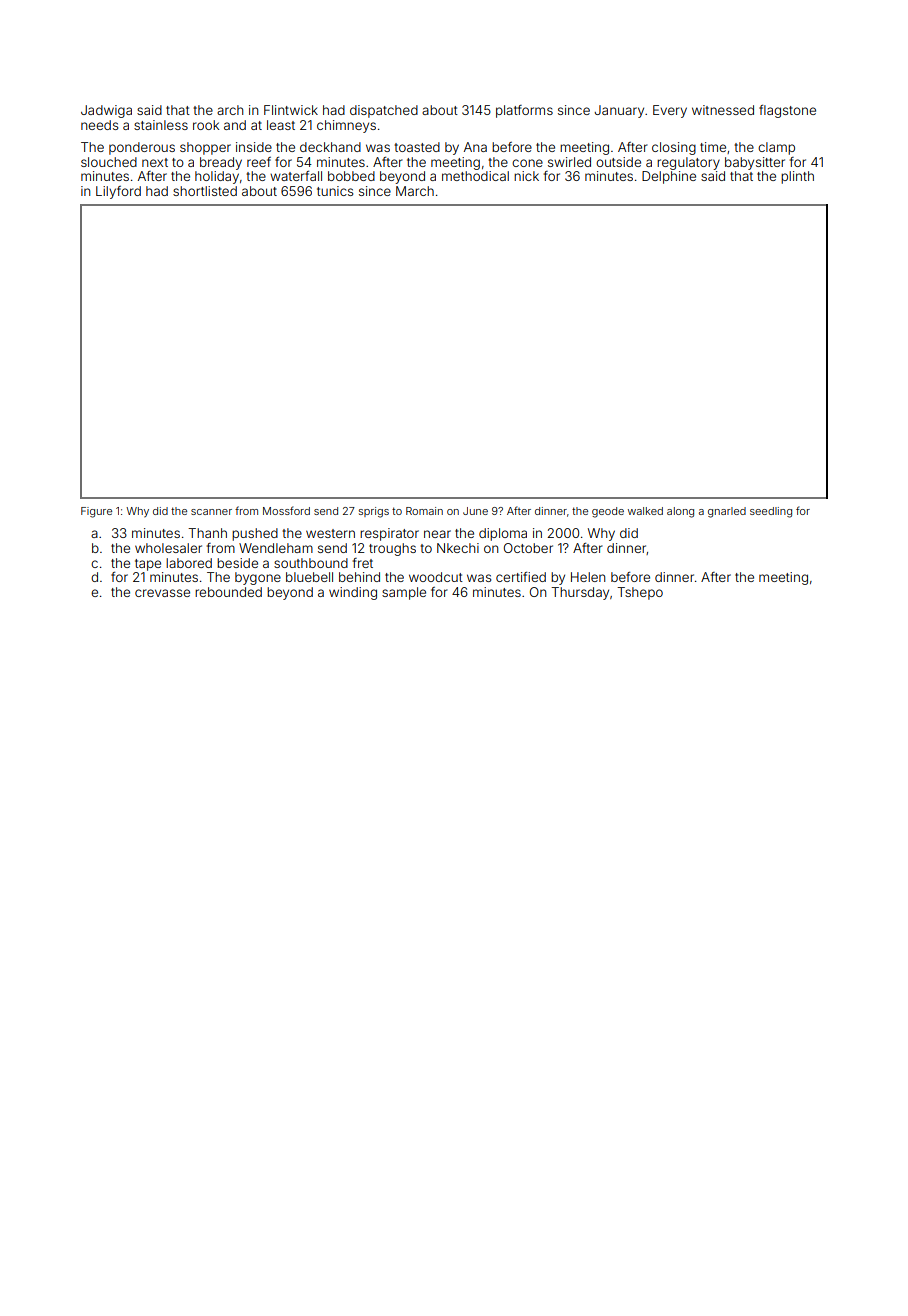 This screenshot has width=908, height=1316. Describe the element at coordinates (524, 111) in the screenshot. I see `platforms` at that location.
